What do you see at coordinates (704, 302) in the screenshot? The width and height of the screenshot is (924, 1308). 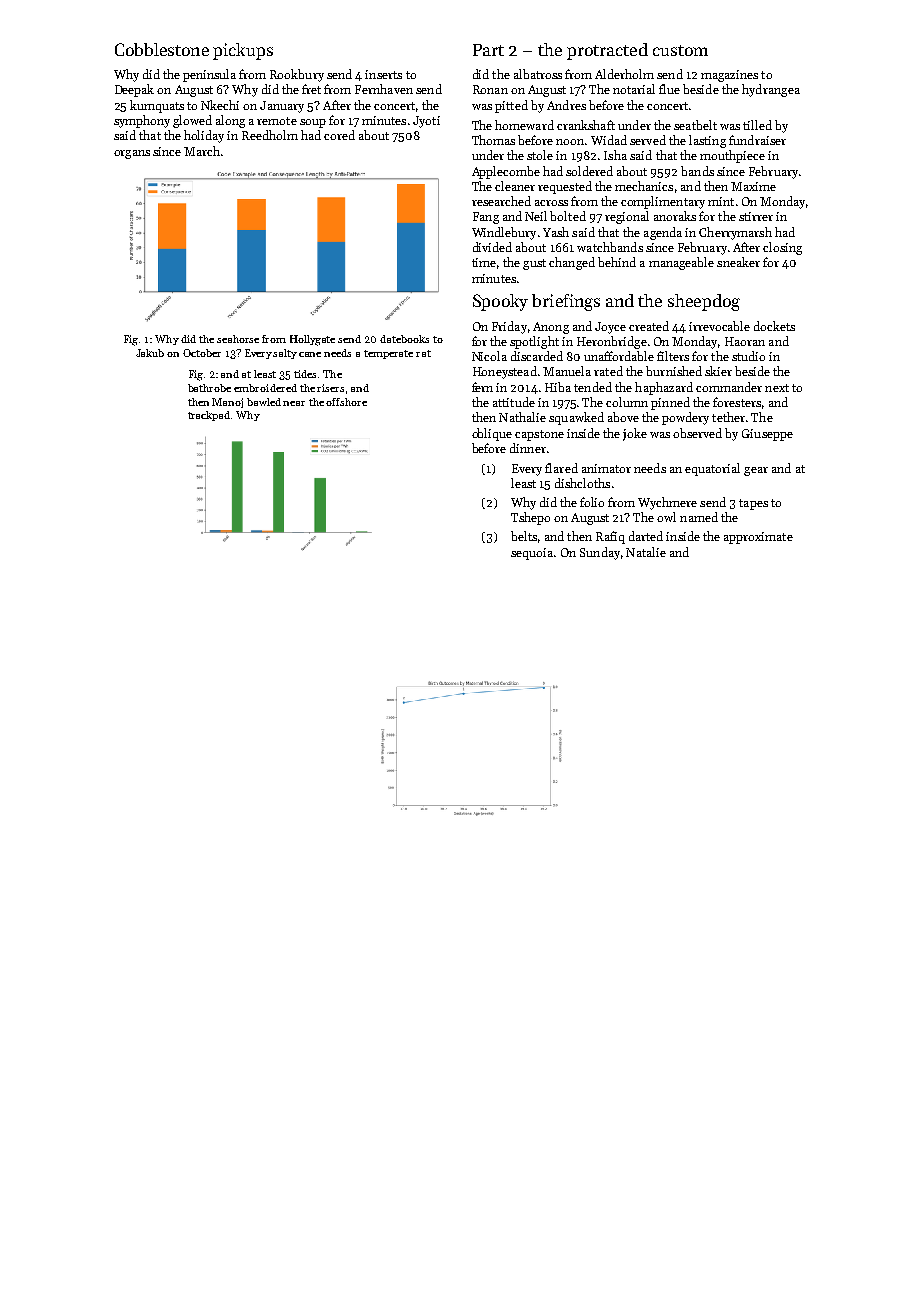 I see `sheepdog` at bounding box center [704, 302].
